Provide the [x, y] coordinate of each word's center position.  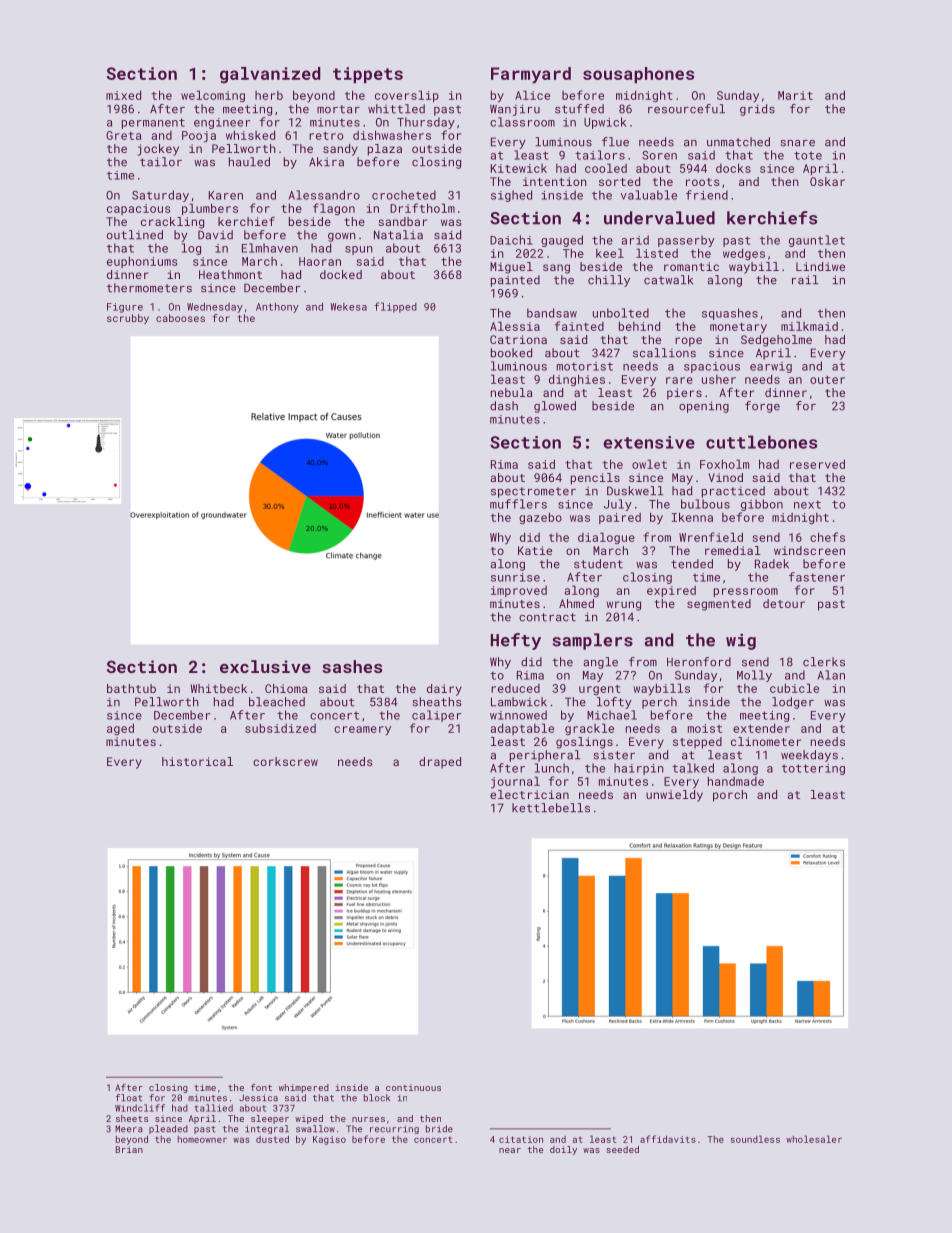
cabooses [180, 318]
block [377, 1098]
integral [267, 1129]
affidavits [668, 1139]
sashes [352, 666]
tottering [813, 769]
